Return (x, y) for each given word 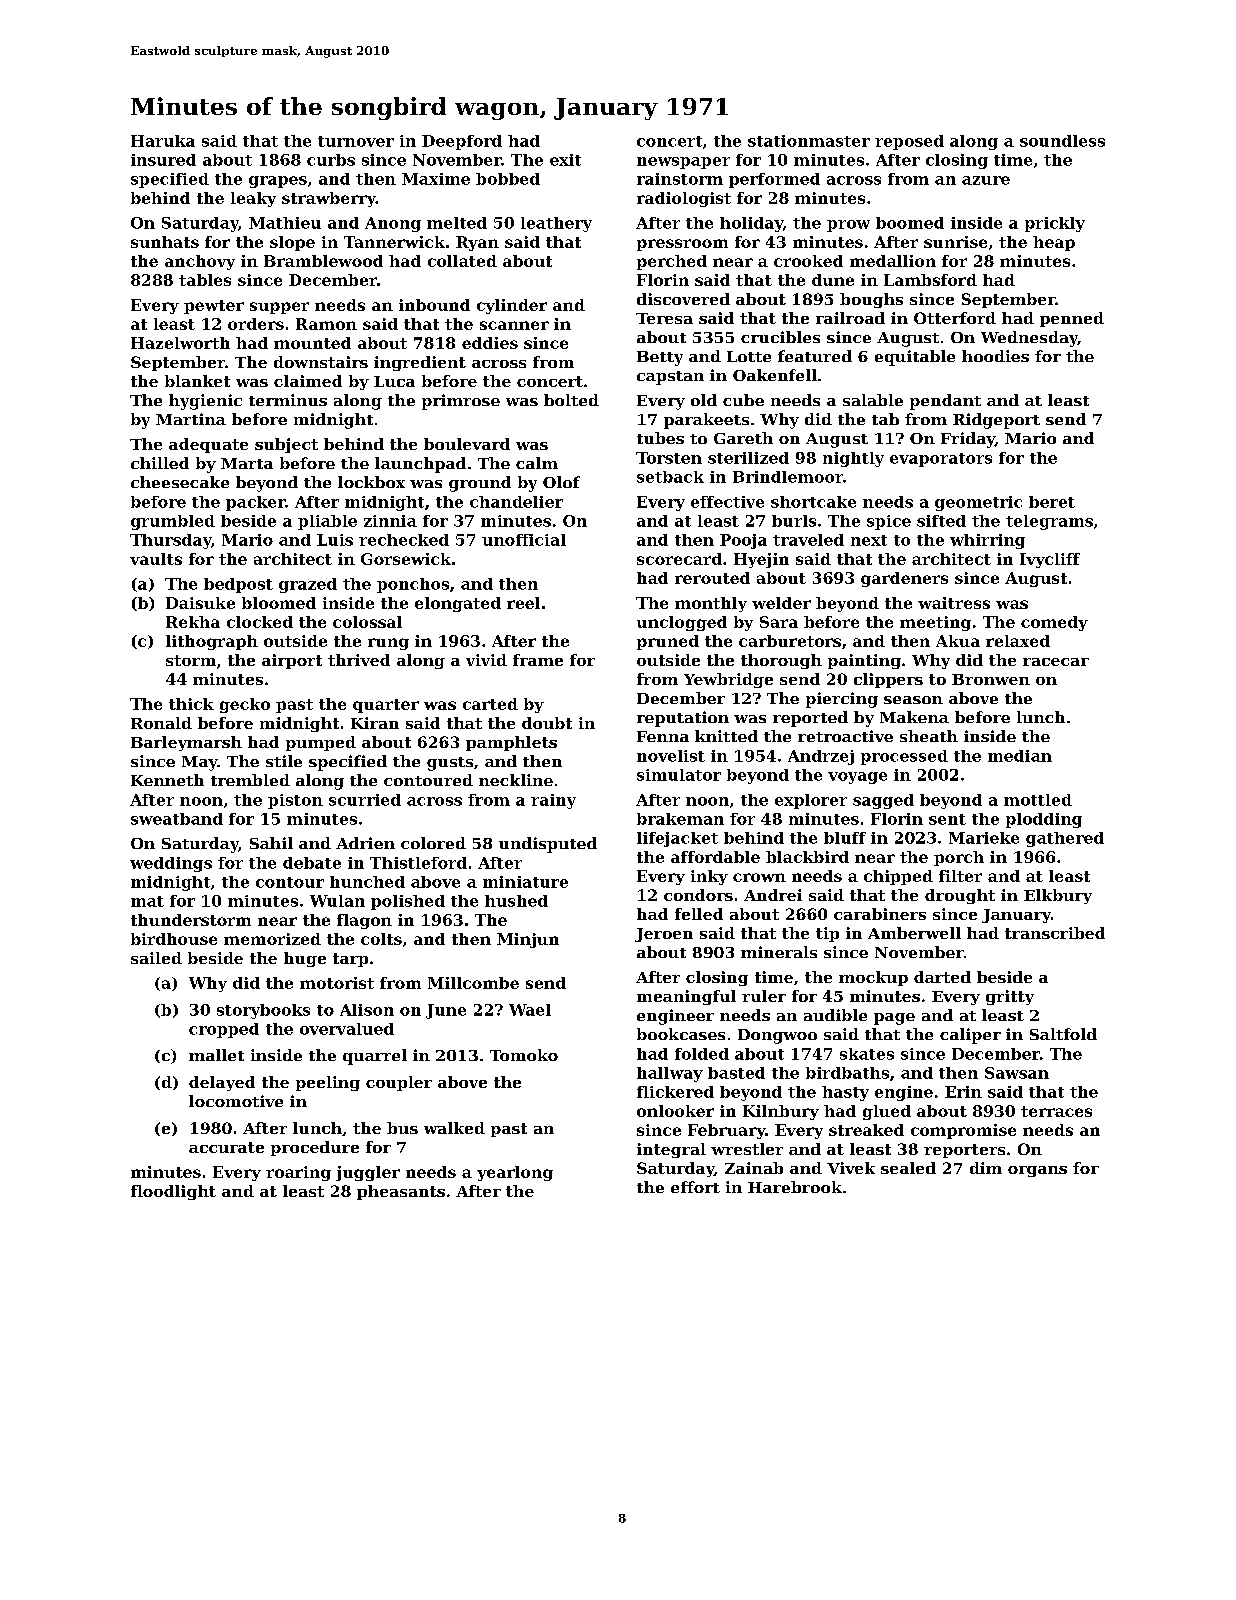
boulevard (467, 444)
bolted (571, 400)
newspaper (683, 163)
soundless (1062, 141)
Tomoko (524, 1055)
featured (815, 356)
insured (163, 160)
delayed (222, 1083)
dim (986, 1168)
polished (408, 902)
